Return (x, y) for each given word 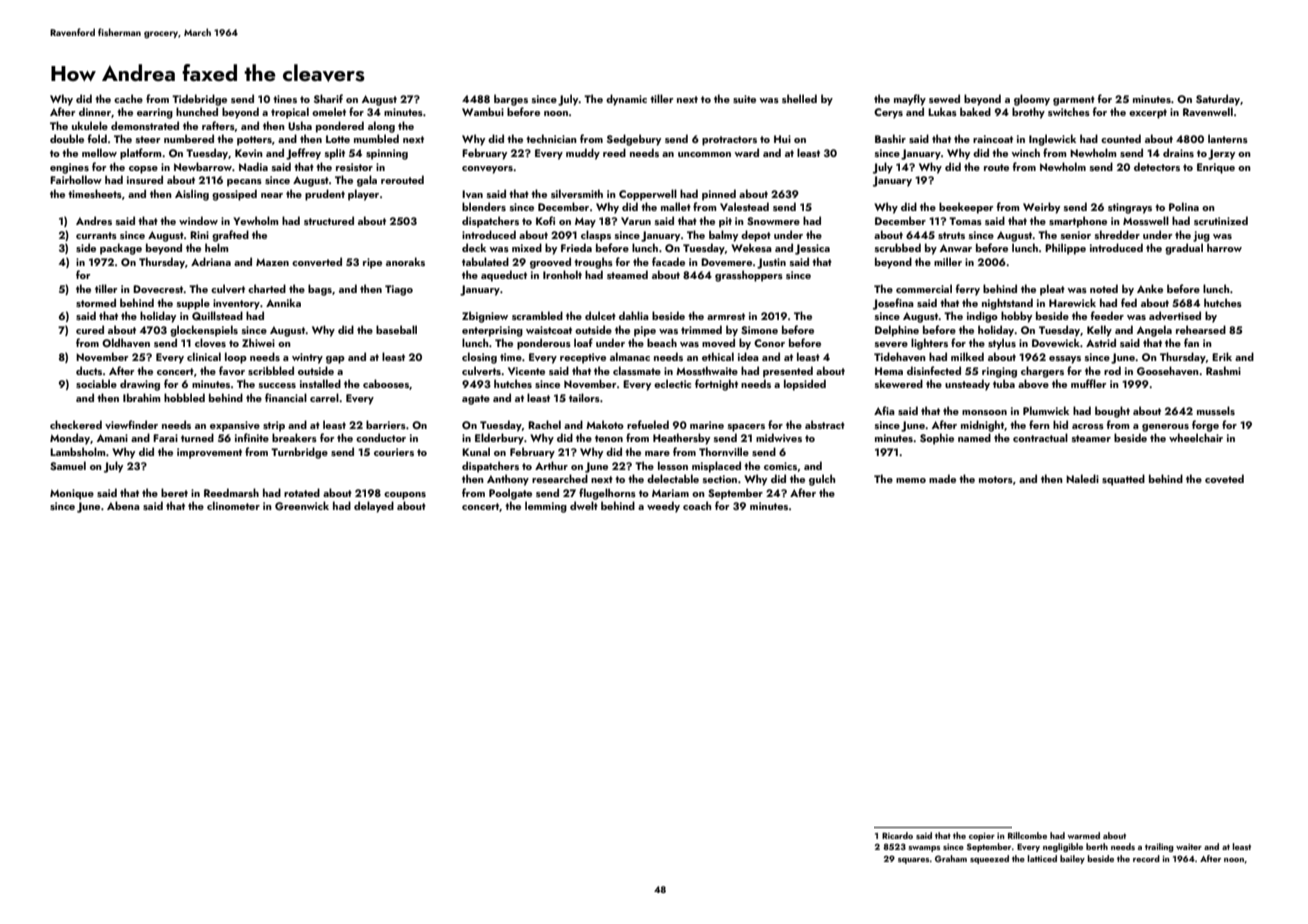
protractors (729, 141)
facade (668, 261)
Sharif (328, 98)
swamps (924, 849)
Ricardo (897, 835)
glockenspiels (204, 331)
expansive (235, 426)
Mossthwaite (707, 370)
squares (914, 861)
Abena (123, 505)
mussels (1216, 410)
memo (911, 480)
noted (1104, 288)
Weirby (1041, 208)
